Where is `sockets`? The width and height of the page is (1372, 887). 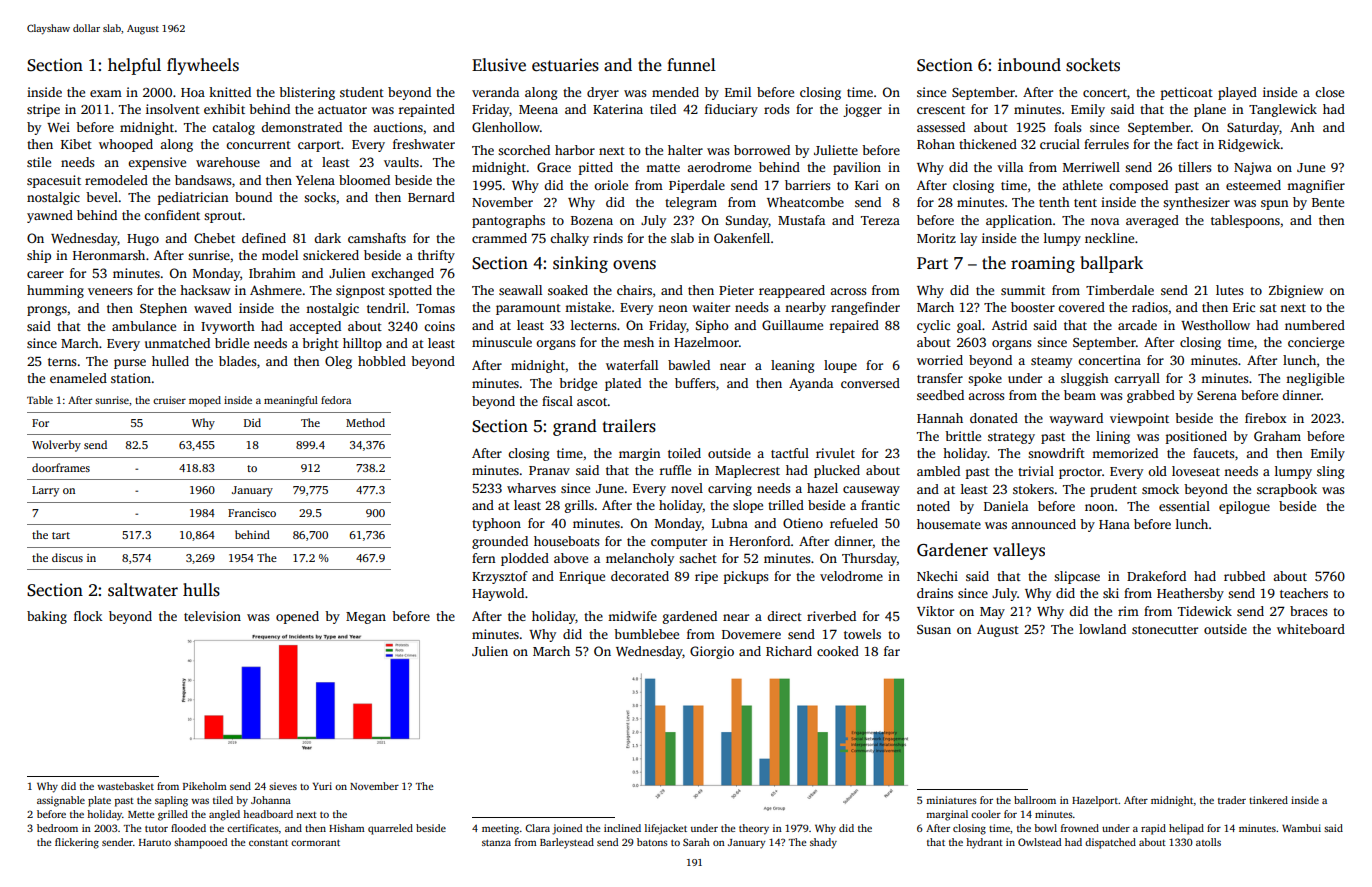 sockets is located at coordinates (1093, 65).
